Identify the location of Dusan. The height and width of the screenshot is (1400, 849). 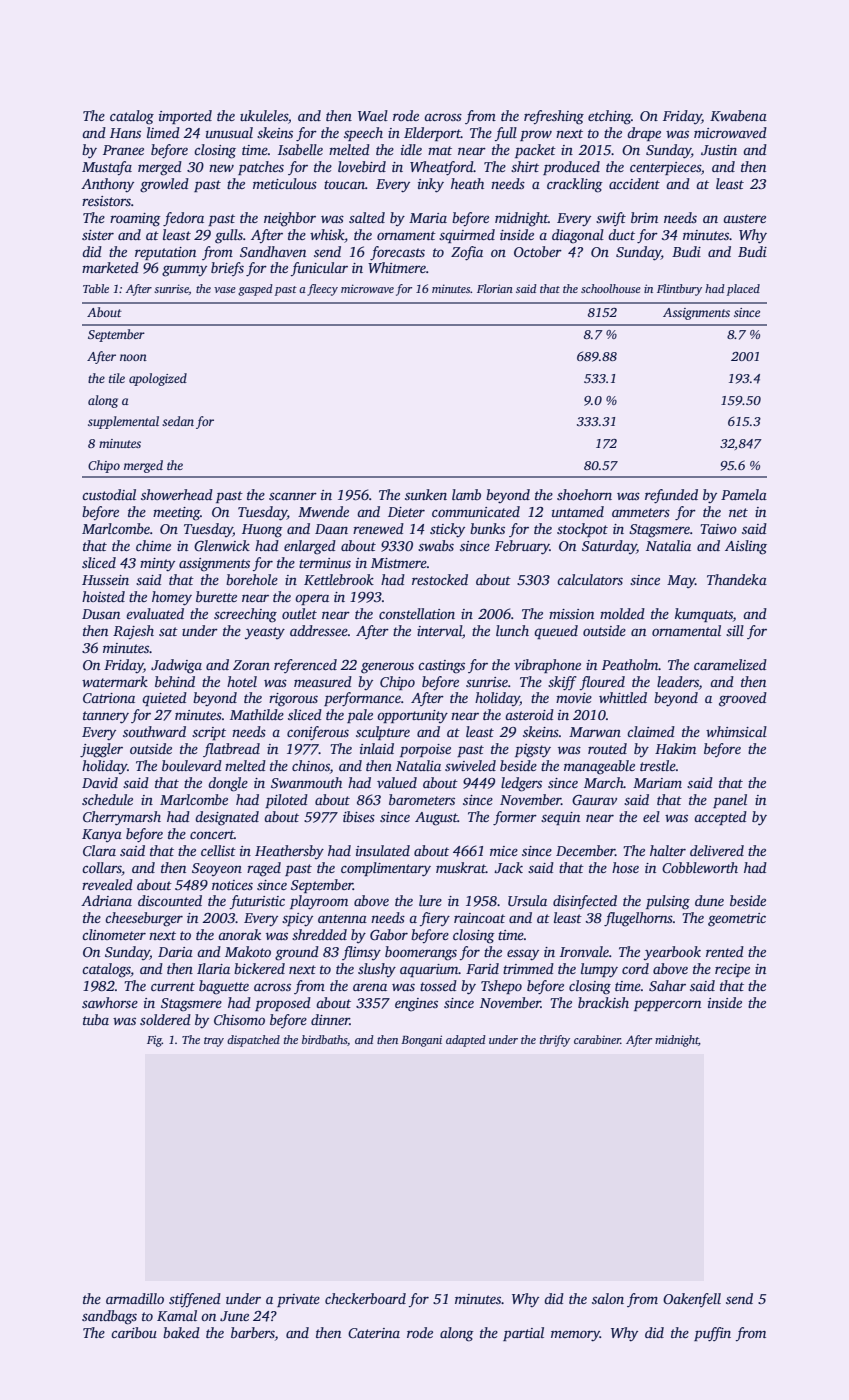
(101, 614).
